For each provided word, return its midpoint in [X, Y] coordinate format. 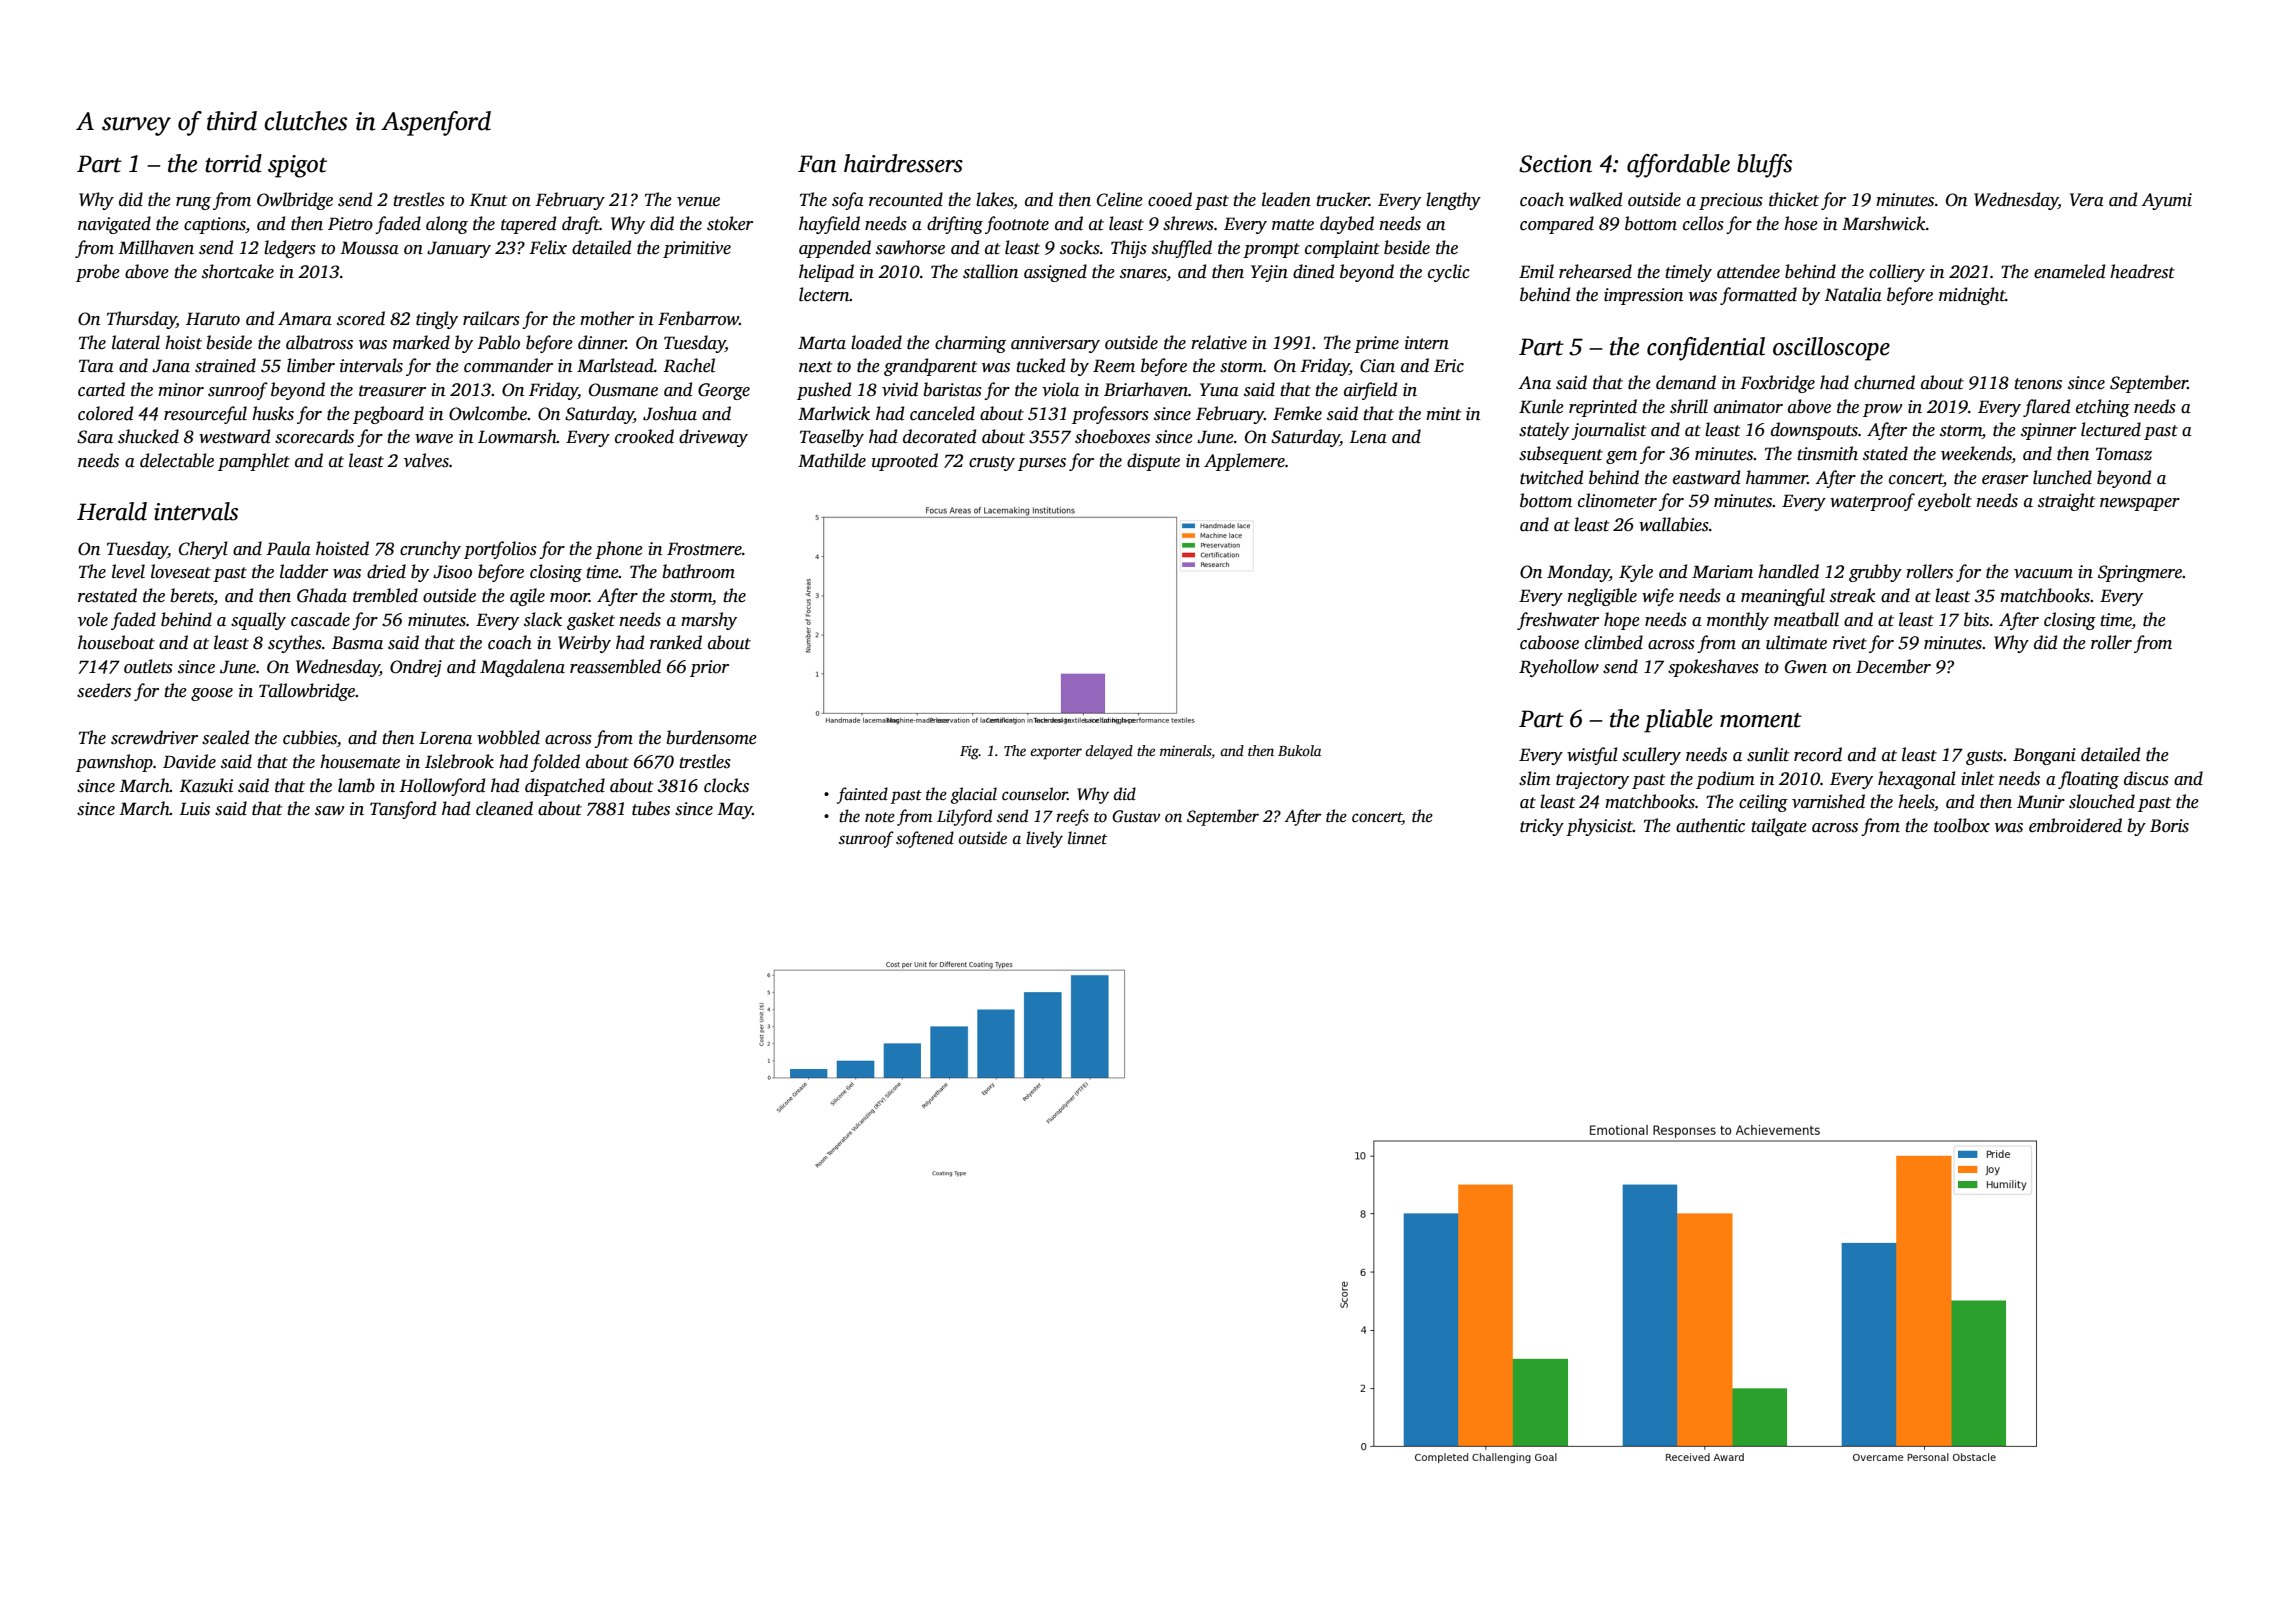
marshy [709, 621]
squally [258, 621]
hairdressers [903, 163]
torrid [233, 163]
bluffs [1764, 166]
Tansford [403, 810]
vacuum [2043, 574]
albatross [319, 342]
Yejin [1269, 273]
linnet [1087, 838]
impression [1643, 296]
